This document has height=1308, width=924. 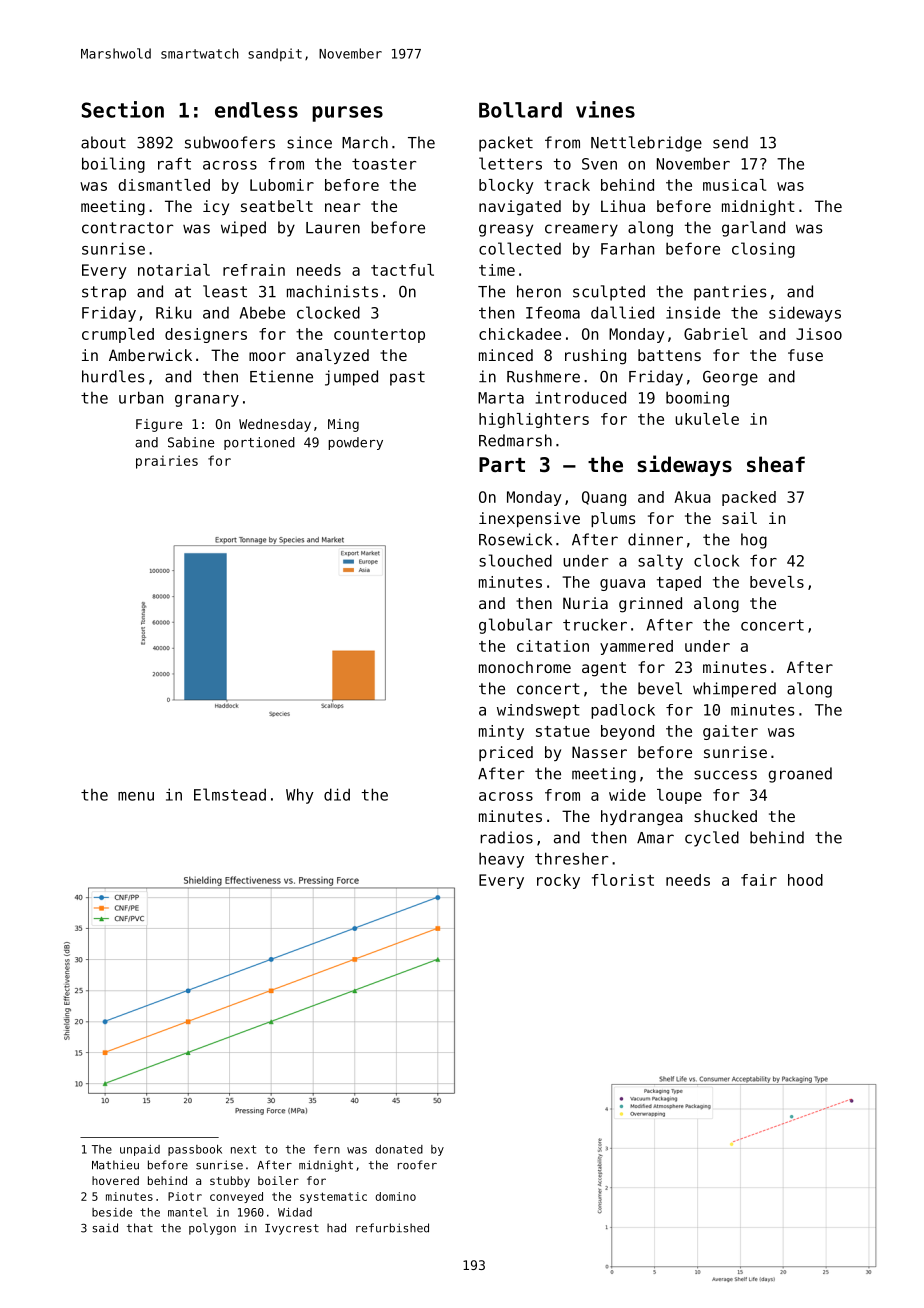 I want to click on domino, so click(x=395, y=1196).
